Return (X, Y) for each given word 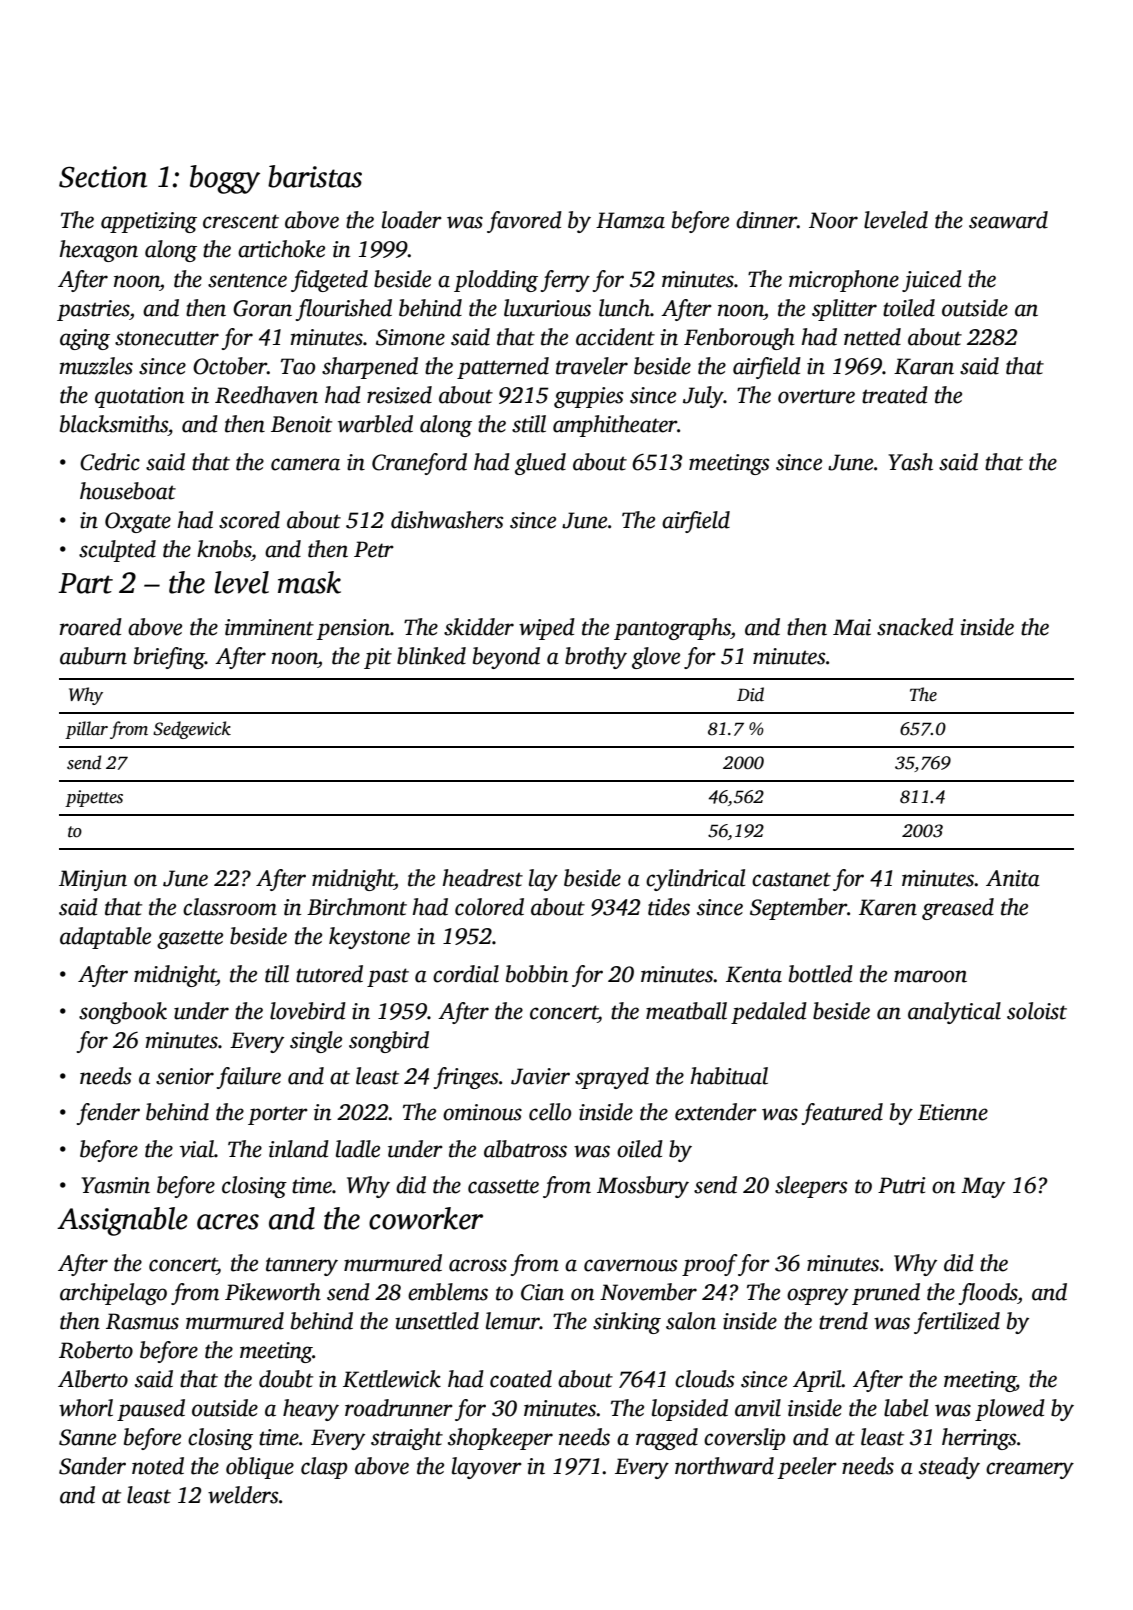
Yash (910, 462)
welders (243, 1495)
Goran (262, 308)
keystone (369, 938)
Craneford (419, 464)
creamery (1030, 1470)
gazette (190, 939)
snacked (915, 627)
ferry (565, 281)
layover (487, 1468)
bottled (821, 974)
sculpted (117, 551)
